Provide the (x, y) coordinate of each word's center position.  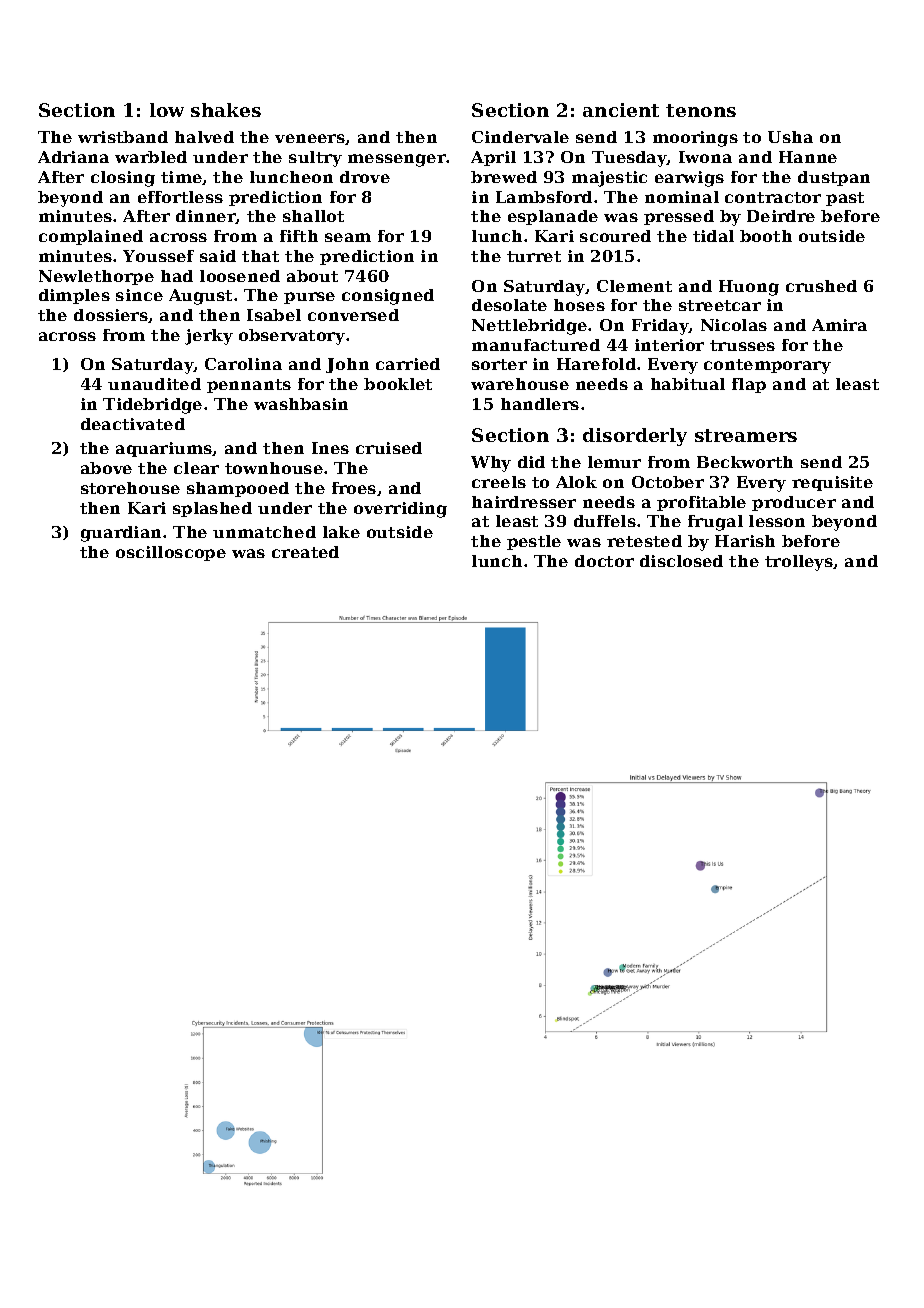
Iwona (705, 157)
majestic (609, 179)
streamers (746, 435)
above (106, 468)
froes (354, 488)
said (218, 256)
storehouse (130, 488)
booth (766, 236)
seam (348, 237)
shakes (226, 110)
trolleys (799, 563)
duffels (605, 521)
